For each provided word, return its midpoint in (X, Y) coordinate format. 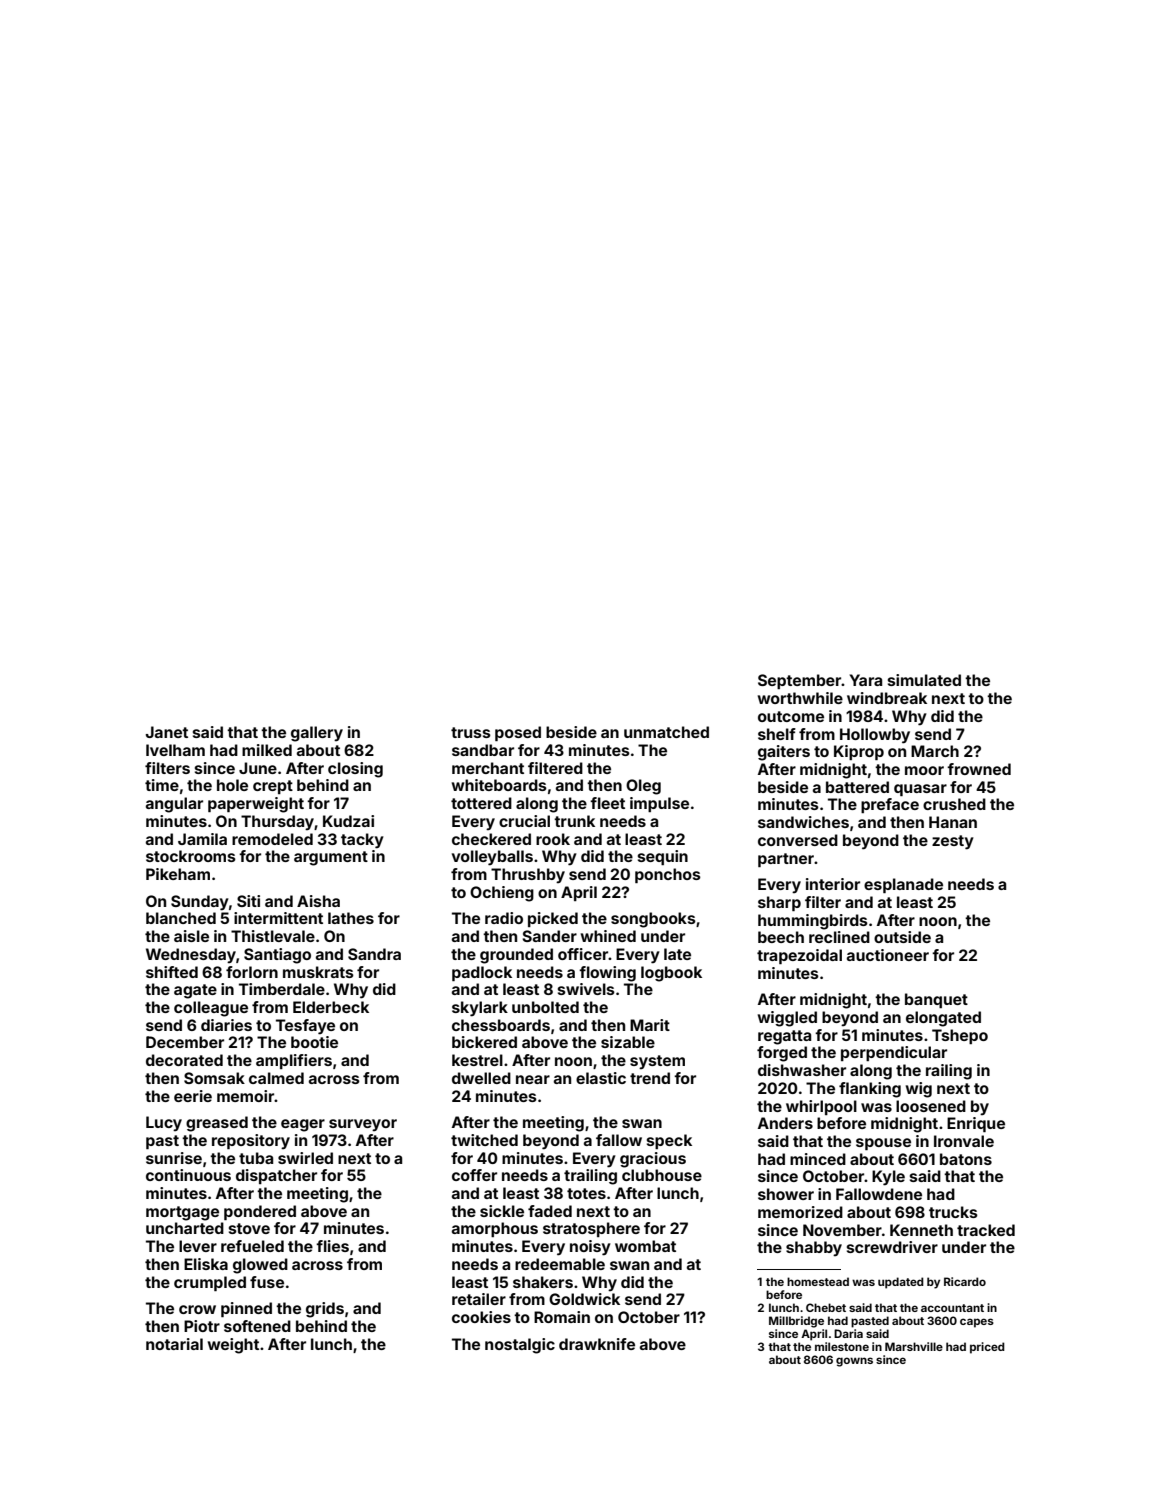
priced (987, 1348)
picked (553, 919)
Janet (167, 732)
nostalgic (520, 1346)
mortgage (182, 1213)
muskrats (318, 972)
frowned (979, 769)
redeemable (560, 1264)
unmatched (666, 732)
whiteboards (499, 785)
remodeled (272, 839)
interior (833, 884)
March (935, 751)
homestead (818, 1281)
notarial (174, 1344)
